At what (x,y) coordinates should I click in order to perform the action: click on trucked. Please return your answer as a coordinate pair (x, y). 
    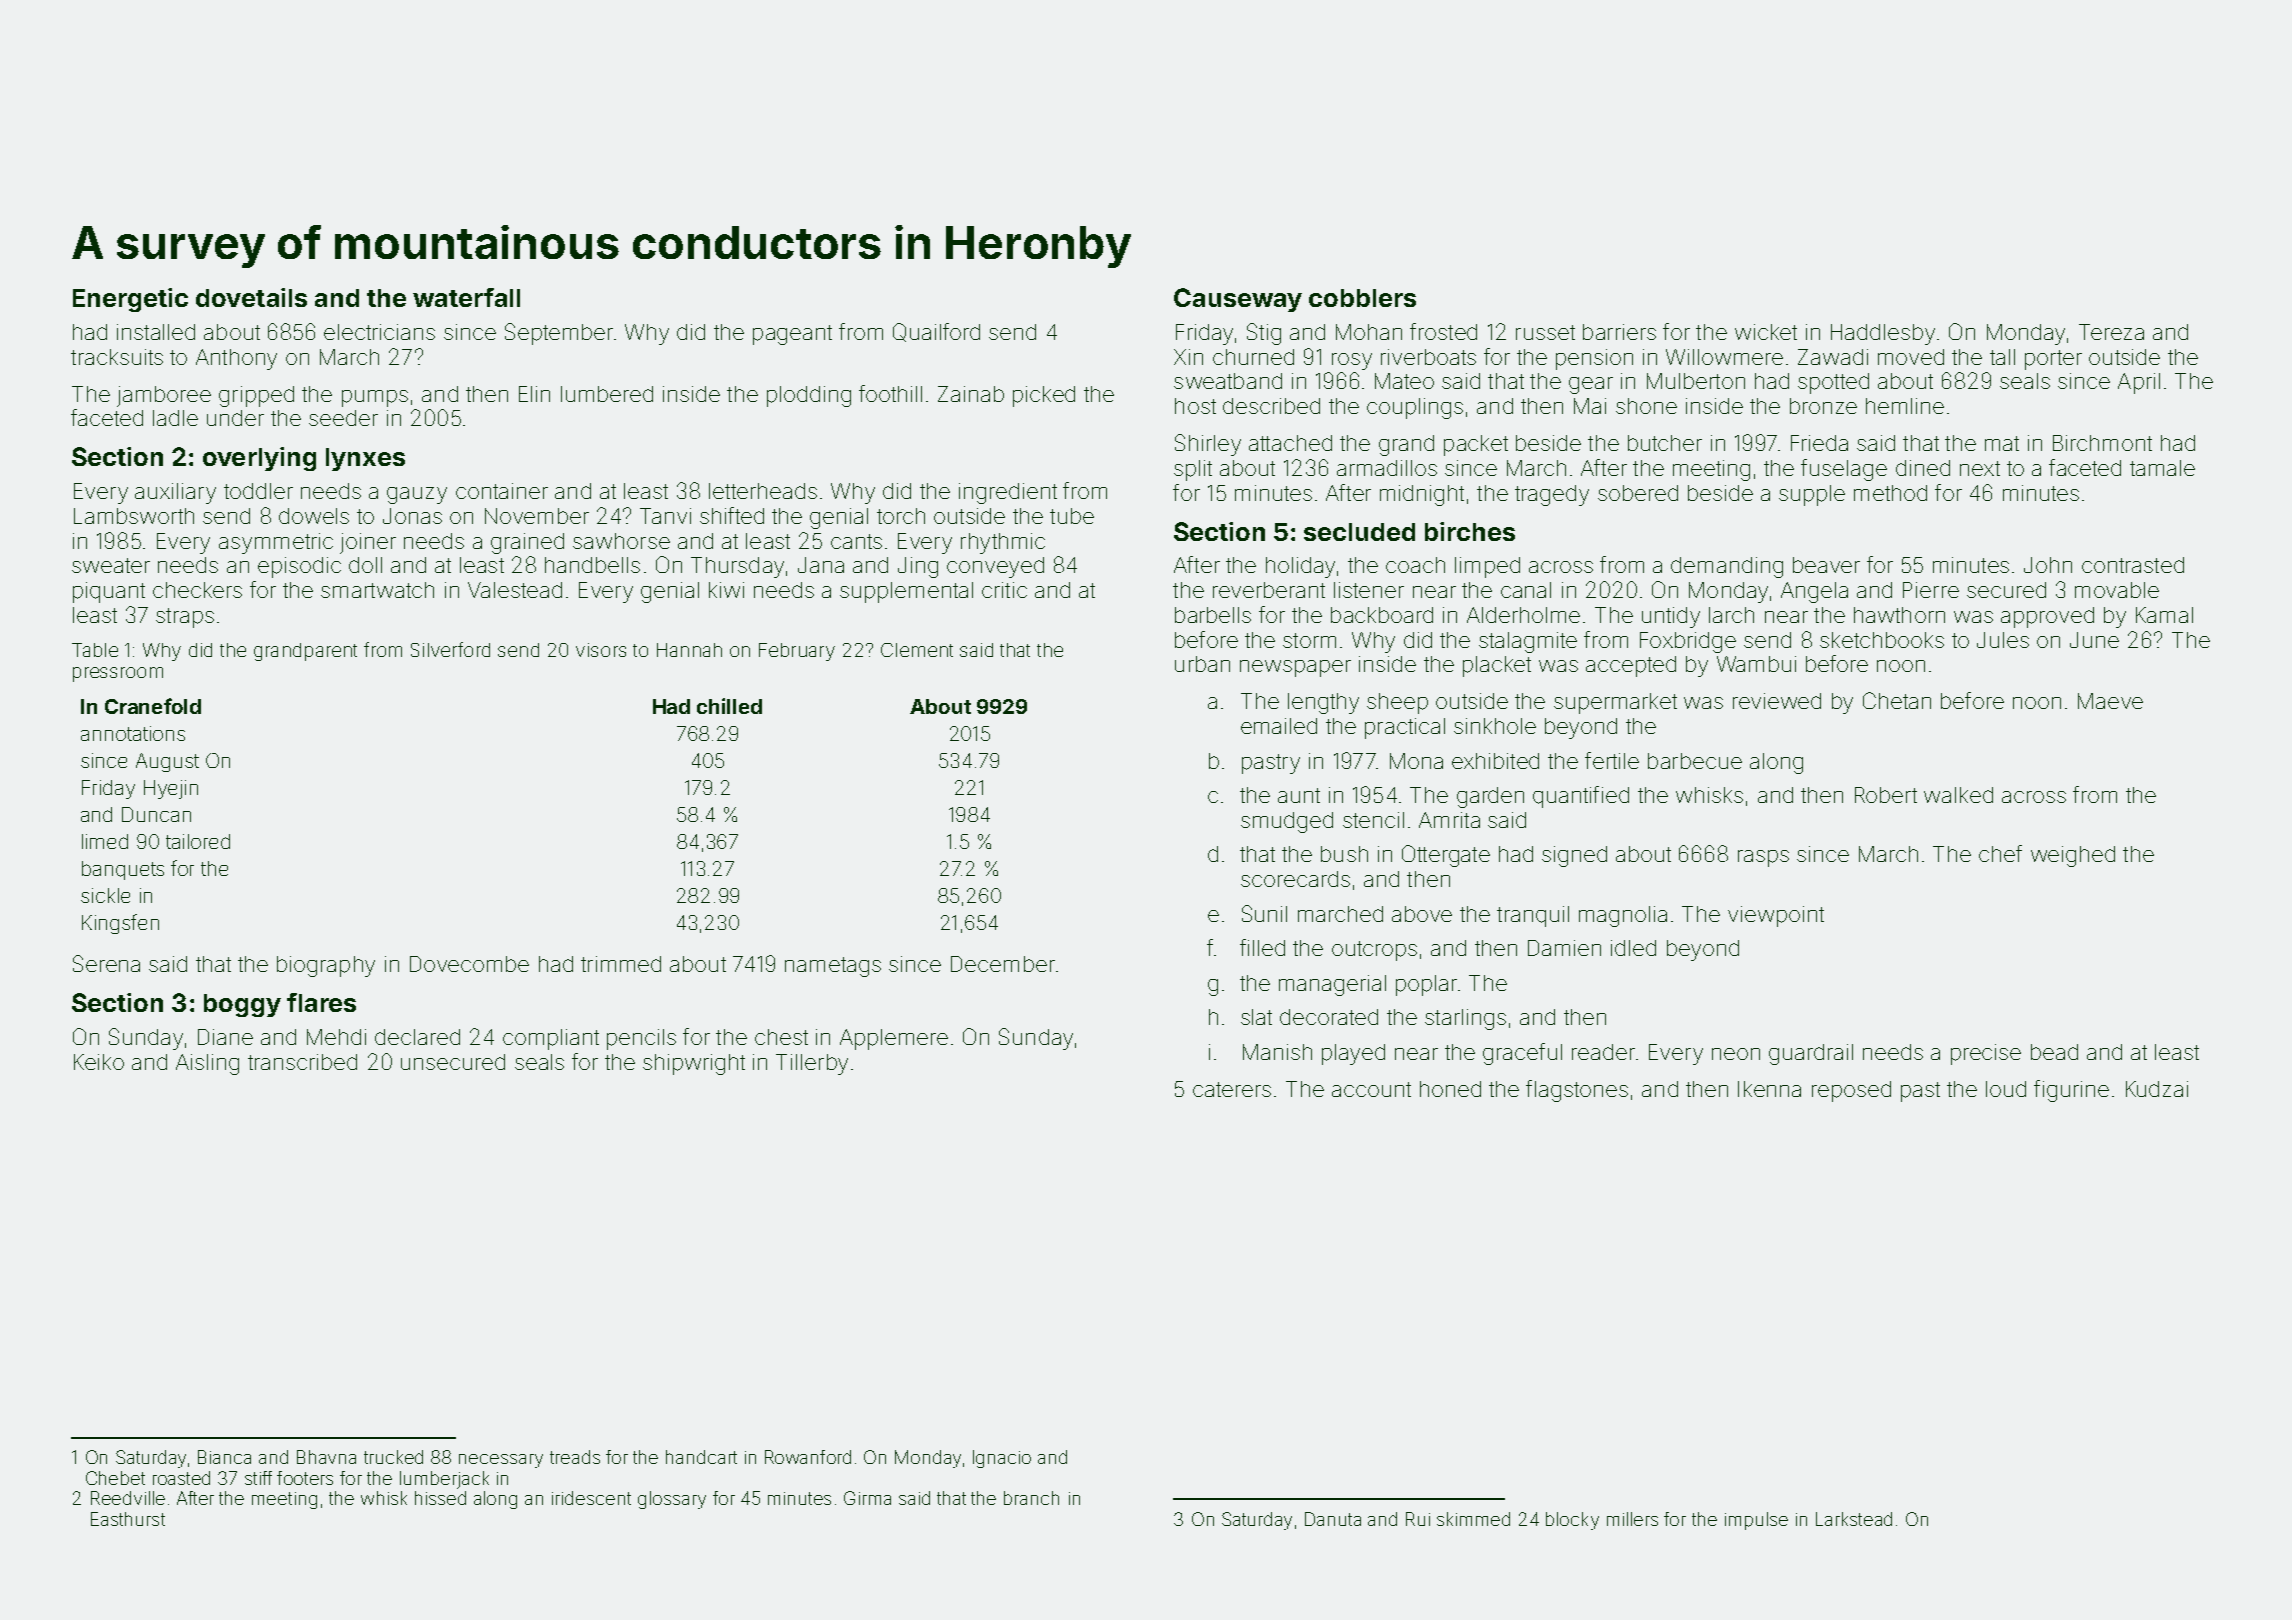
    Looking at the image, I should click on (393, 1457).
